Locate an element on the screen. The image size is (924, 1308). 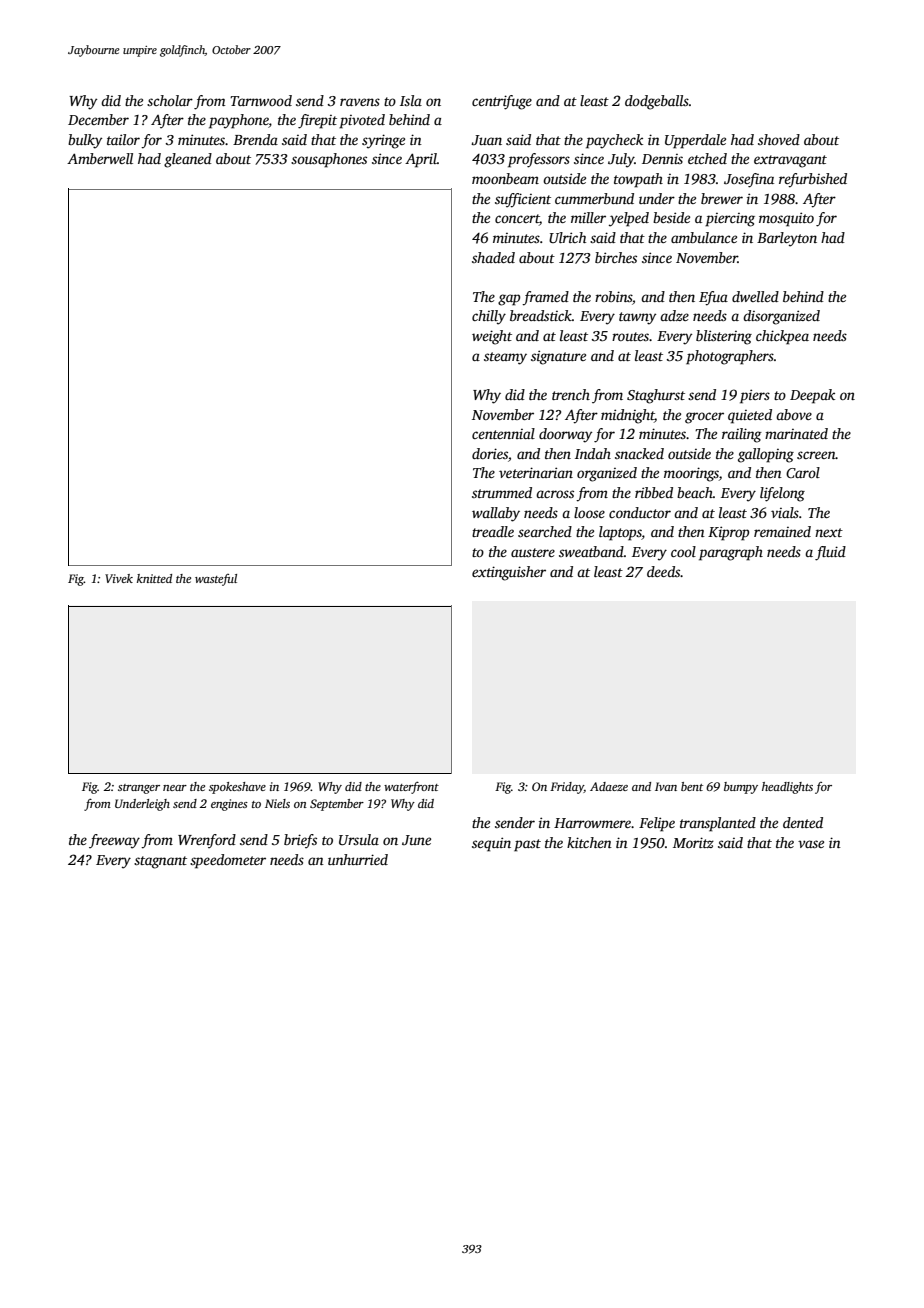
weight is located at coordinates (492, 337).
